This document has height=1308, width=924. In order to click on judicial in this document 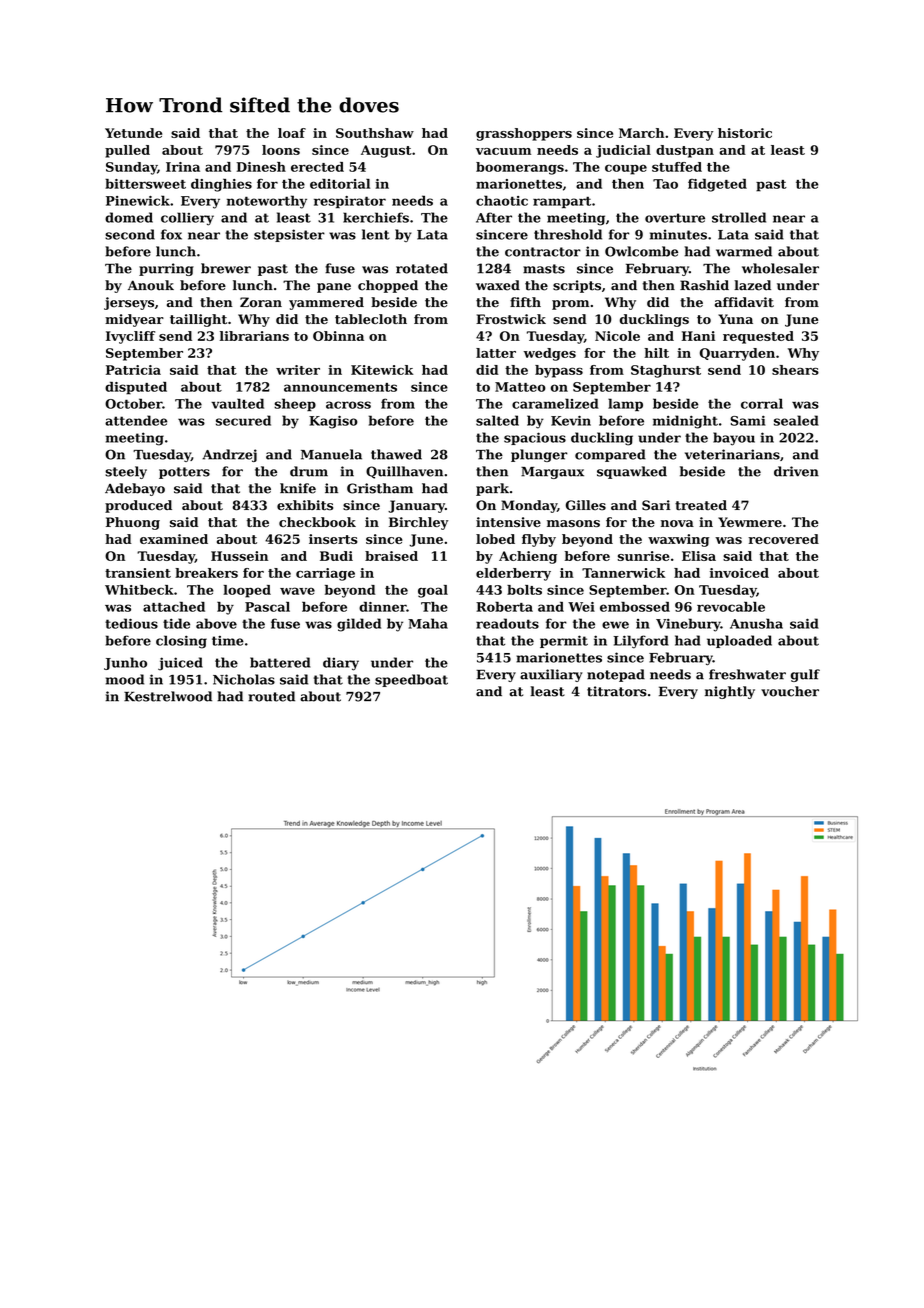, I will do `click(623, 151)`.
